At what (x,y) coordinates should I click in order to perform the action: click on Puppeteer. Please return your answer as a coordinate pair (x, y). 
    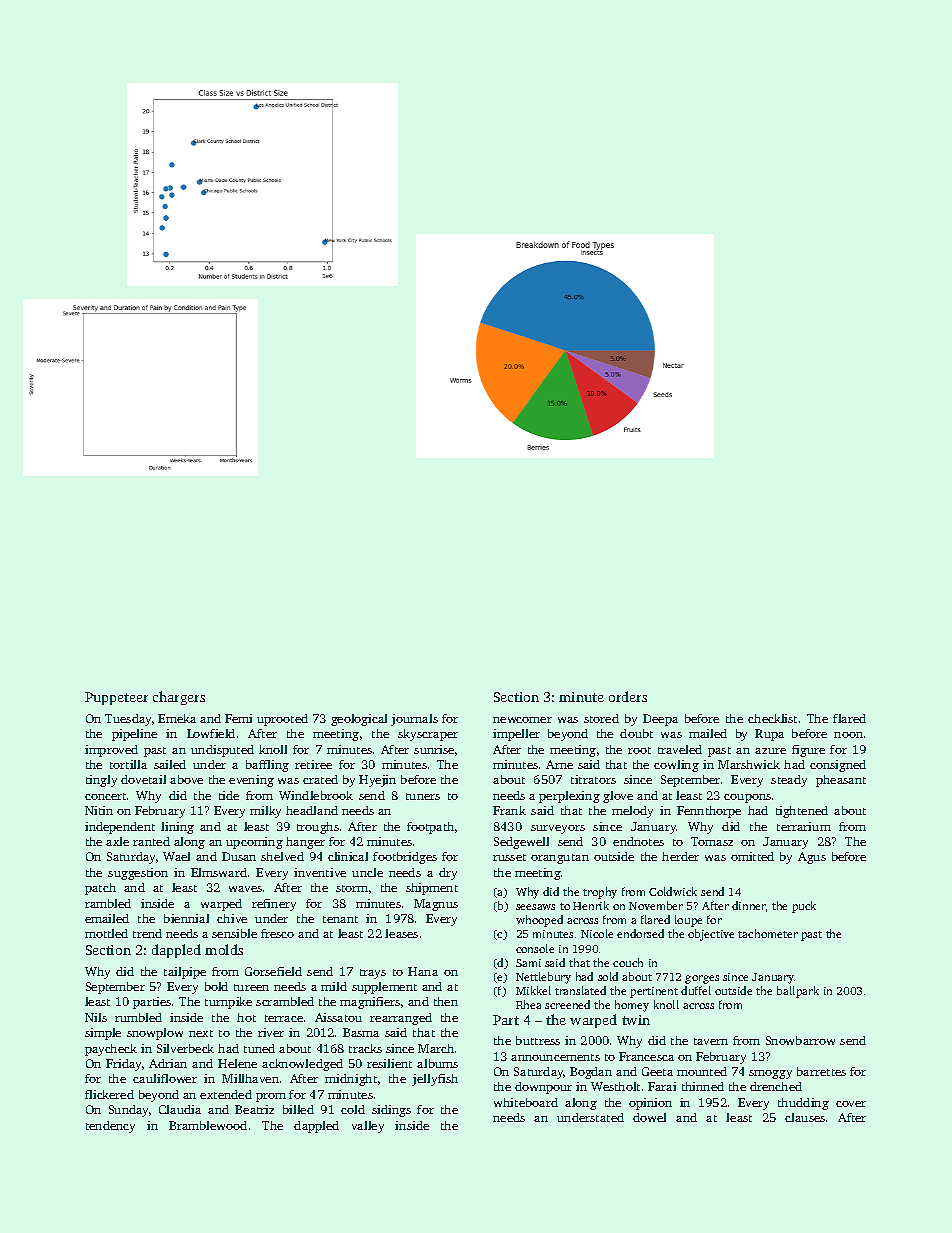
    Looking at the image, I should click on (116, 698).
